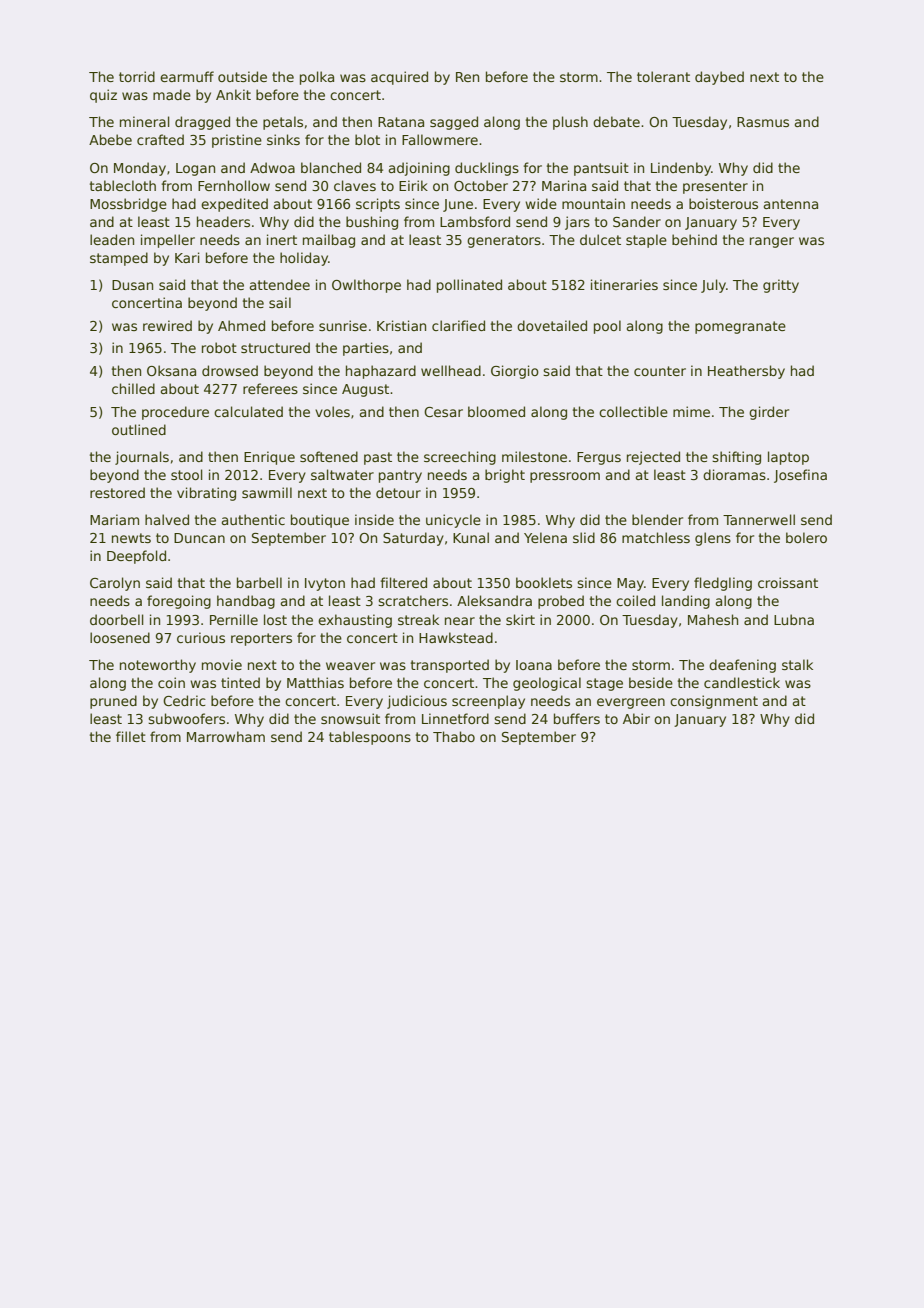 This page has height=1308, width=924. I want to click on antenna, so click(791, 204).
